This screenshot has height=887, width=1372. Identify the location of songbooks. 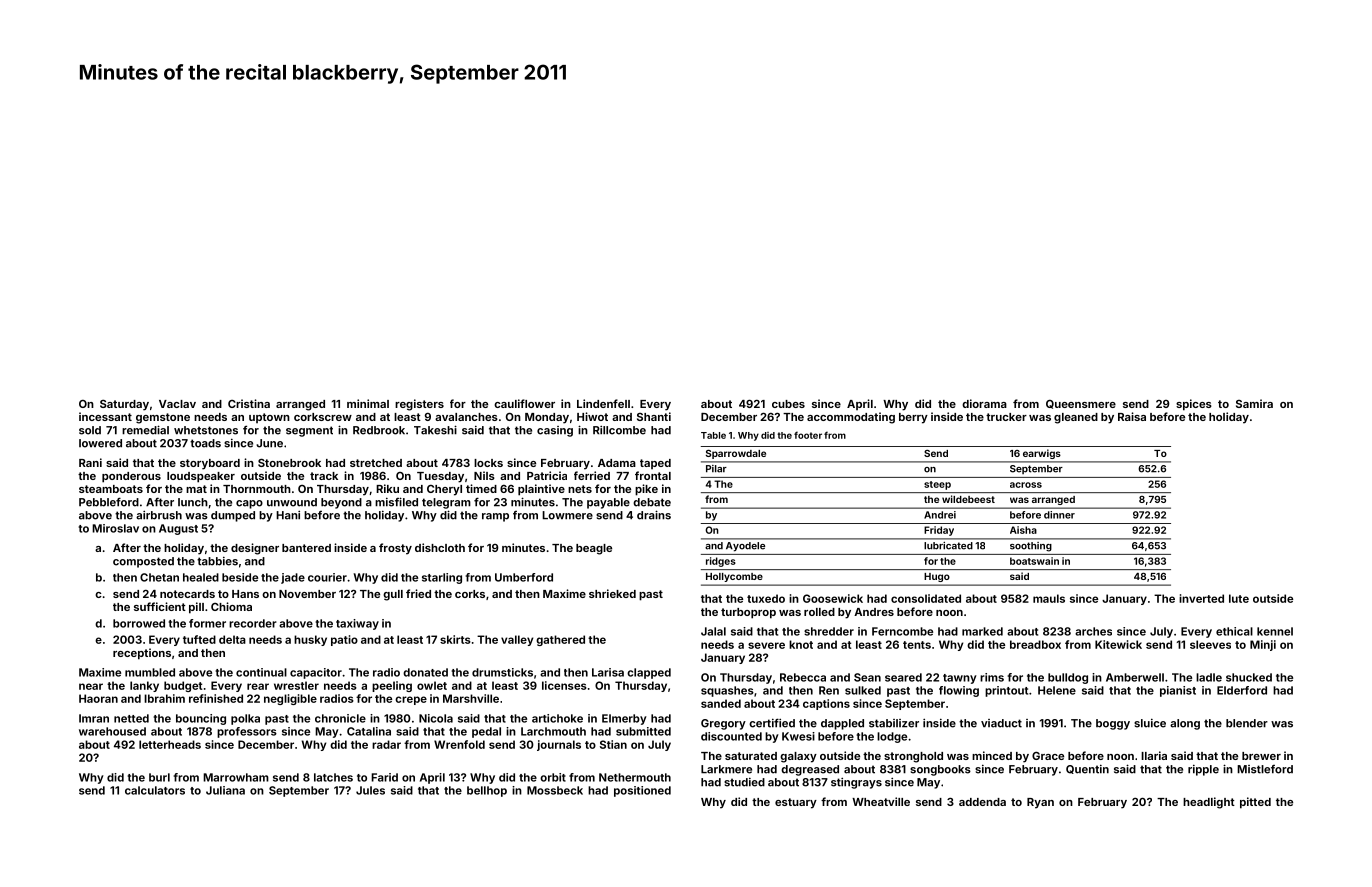
(940, 770).
